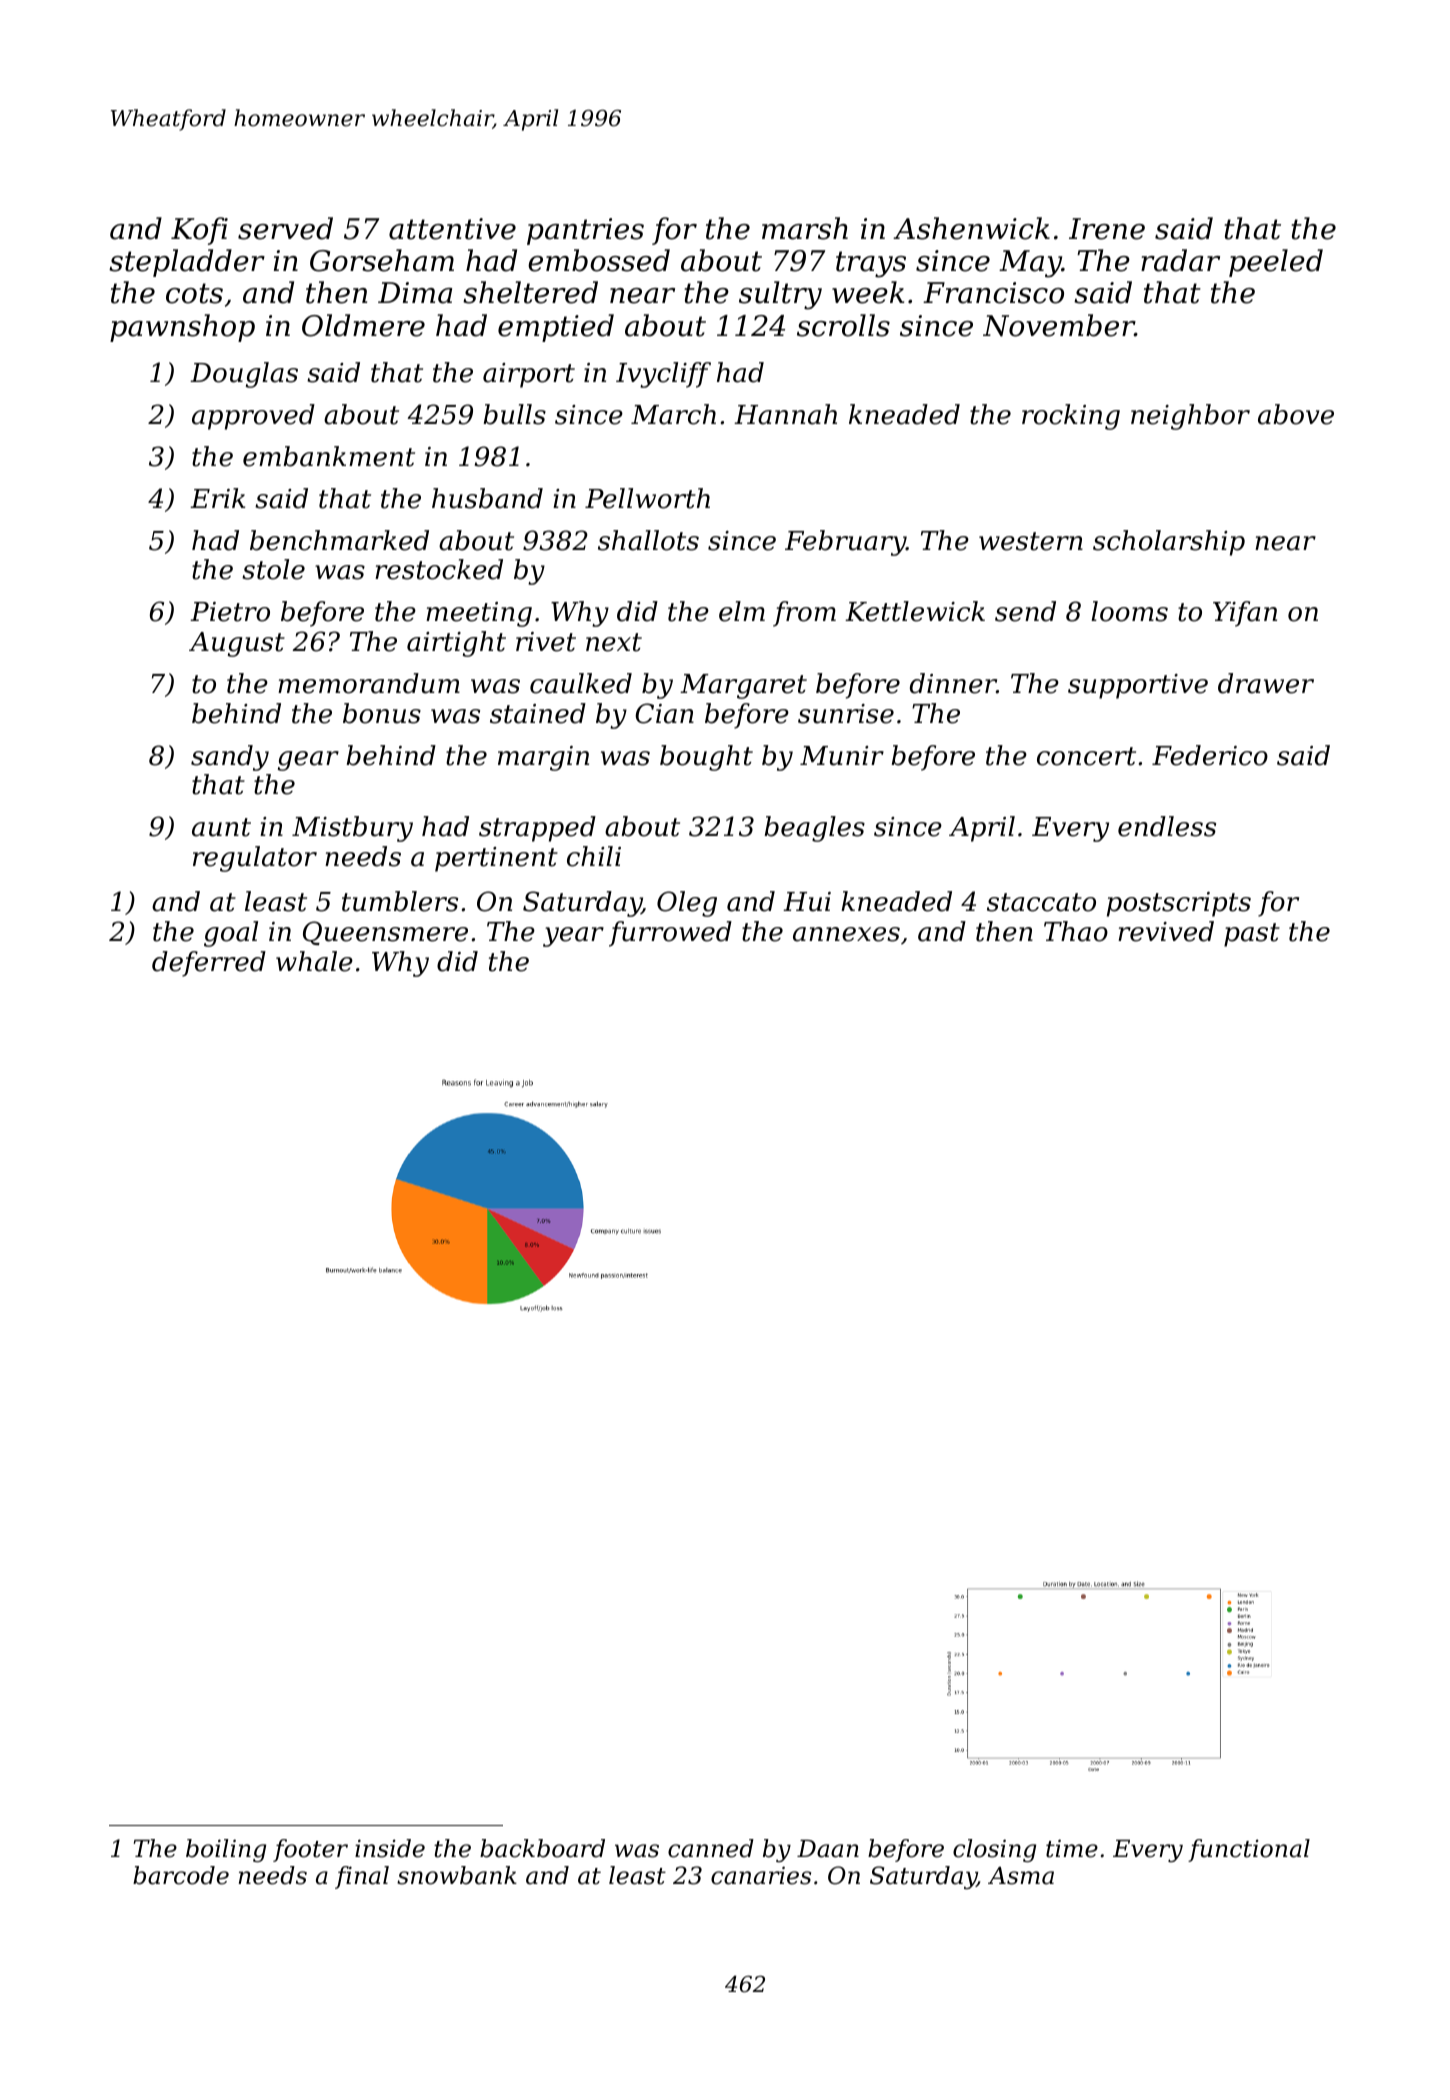 The width and height of the screenshot is (1450, 2100). I want to click on Irene, so click(1107, 229).
